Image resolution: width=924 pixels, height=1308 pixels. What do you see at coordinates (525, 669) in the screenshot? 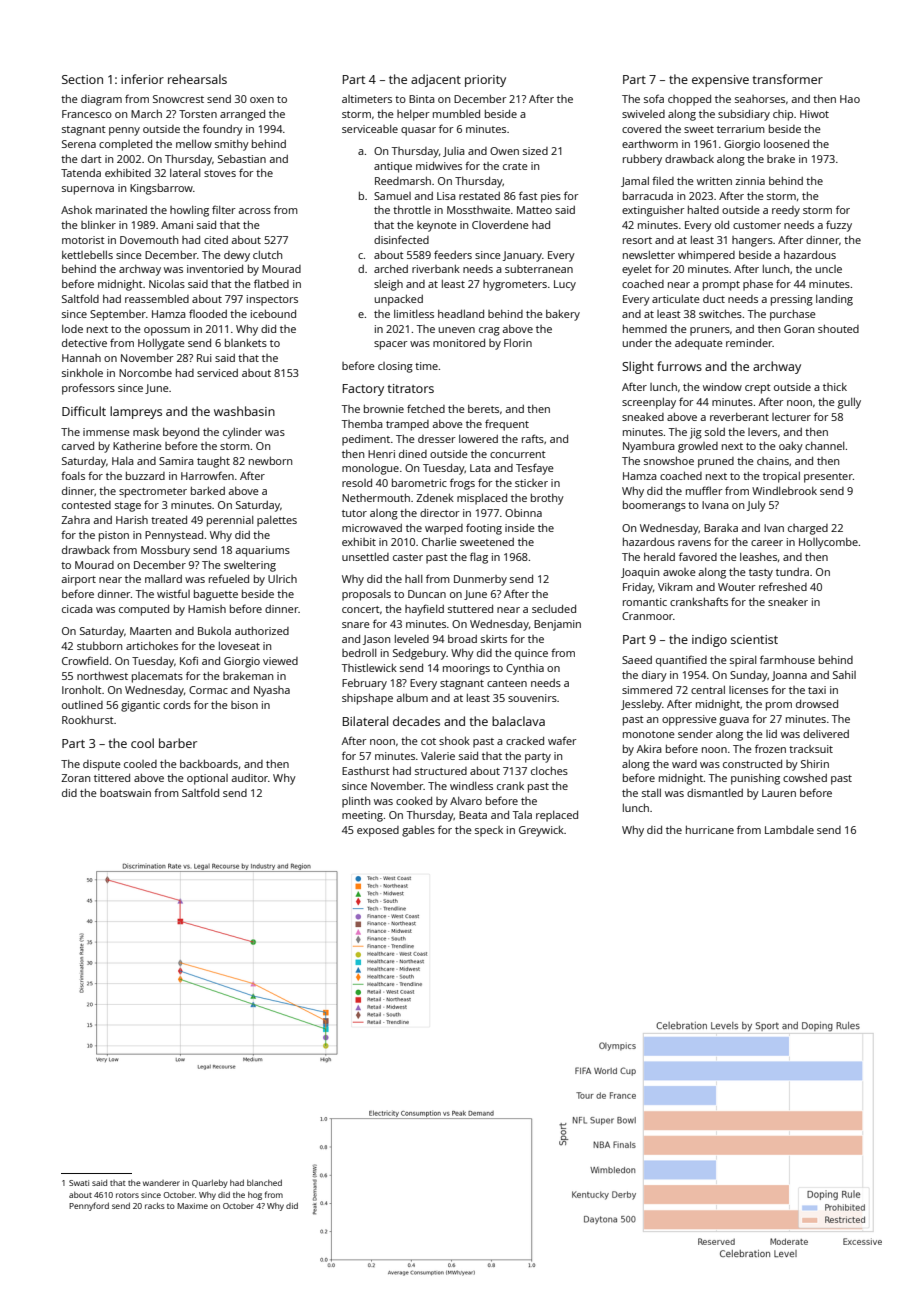
I see `Cynthia` at bounding box center [525, 669].
